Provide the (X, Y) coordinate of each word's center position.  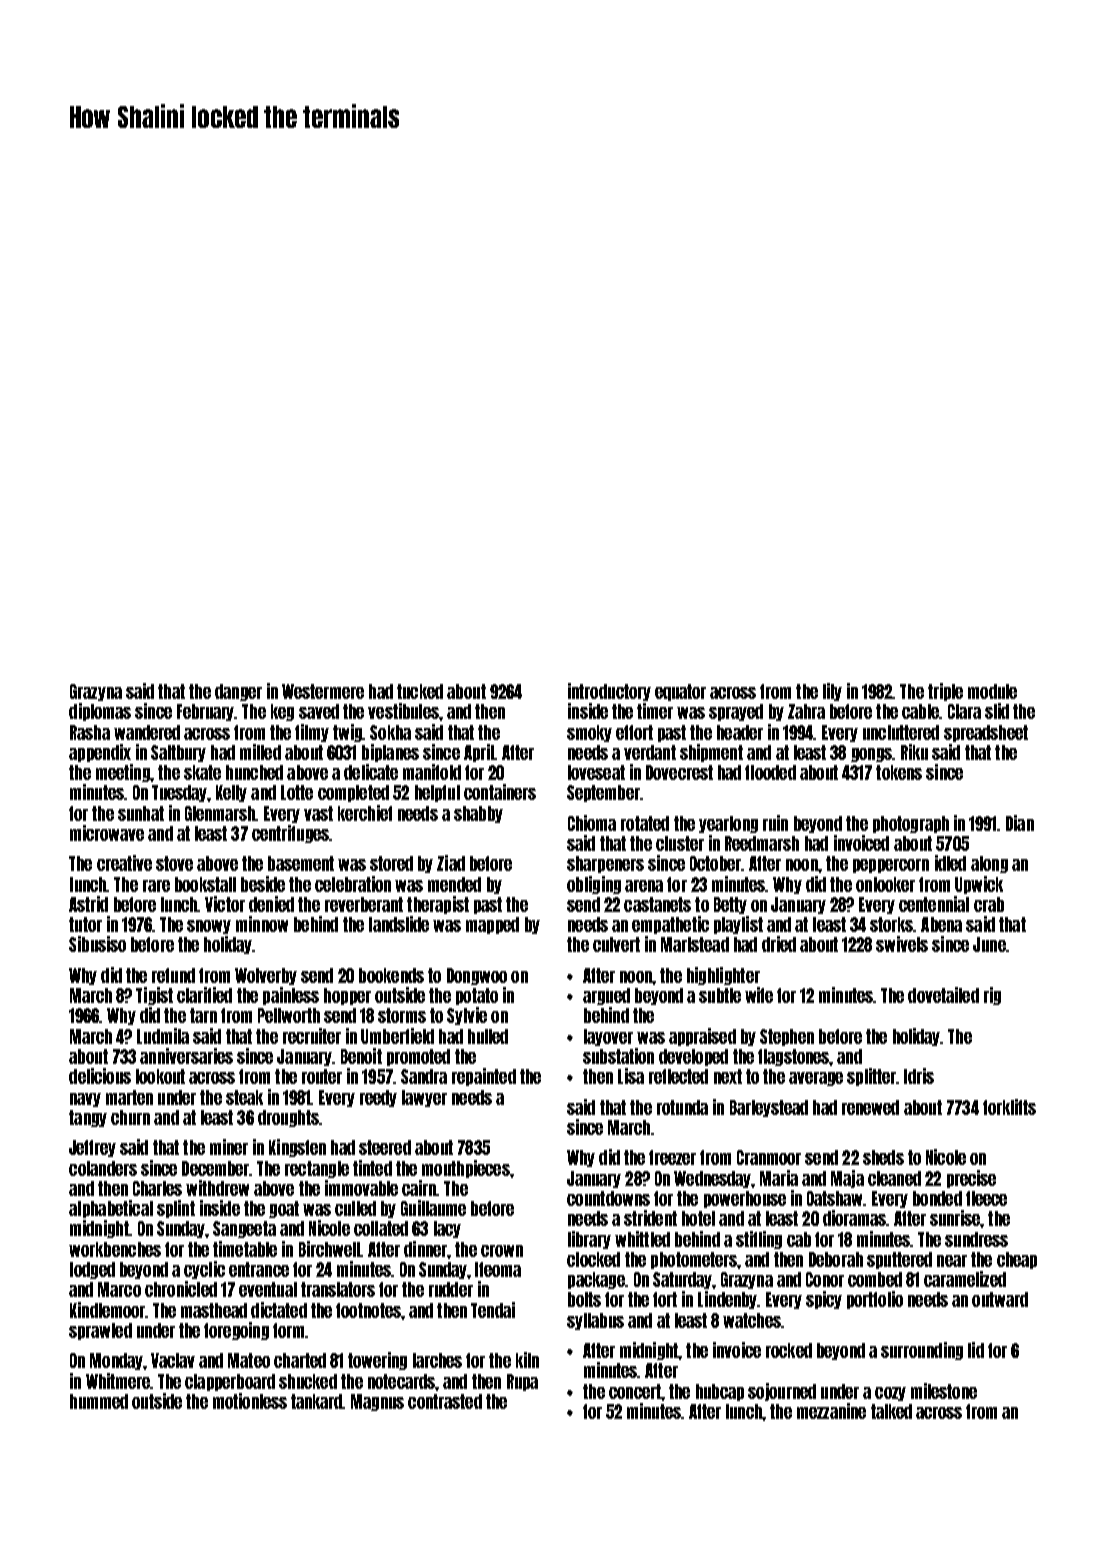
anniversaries (186, 1056)
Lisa (631, 1076)
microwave (107, 833)
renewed (870, 1107)
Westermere (323, 691)
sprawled (100, 1331)
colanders (103, 1168)
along (989, 864)
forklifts (1009, 1107)
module (992, 691)
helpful (437, 793)
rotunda (682, 1107)
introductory (609, 692)
